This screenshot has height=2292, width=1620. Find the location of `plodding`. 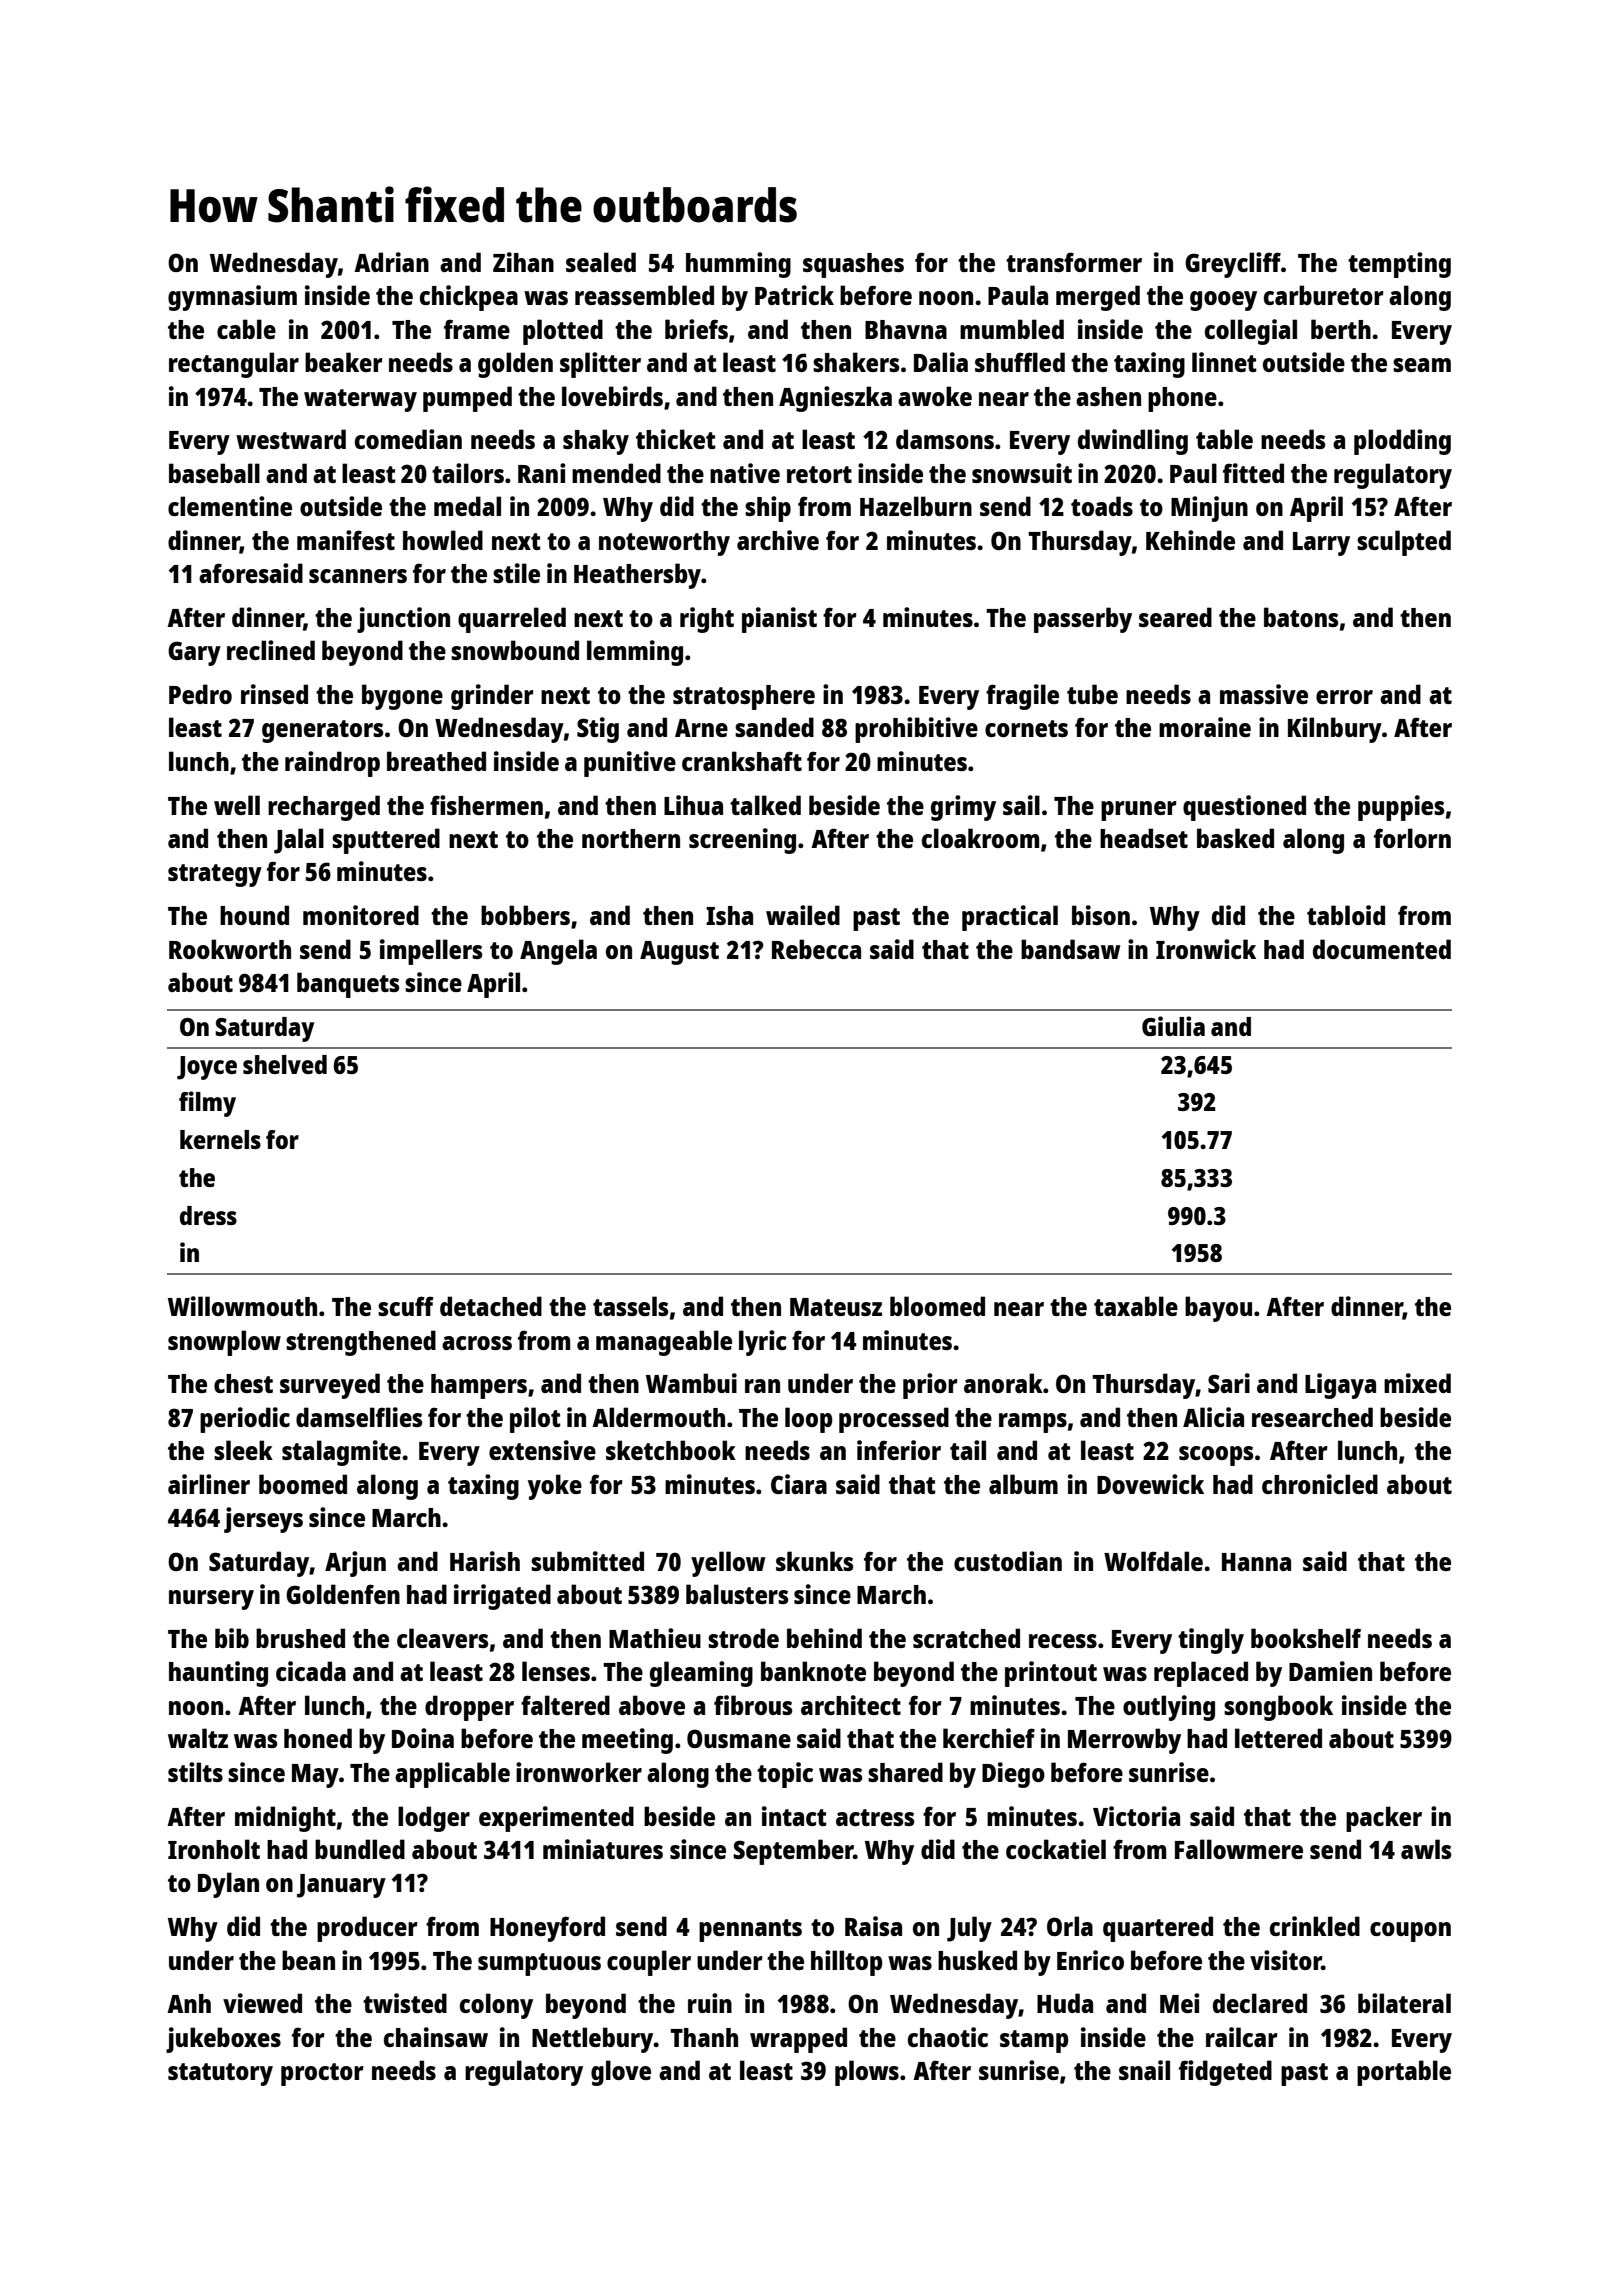

plodding is located at coordinates (1402, 442).
